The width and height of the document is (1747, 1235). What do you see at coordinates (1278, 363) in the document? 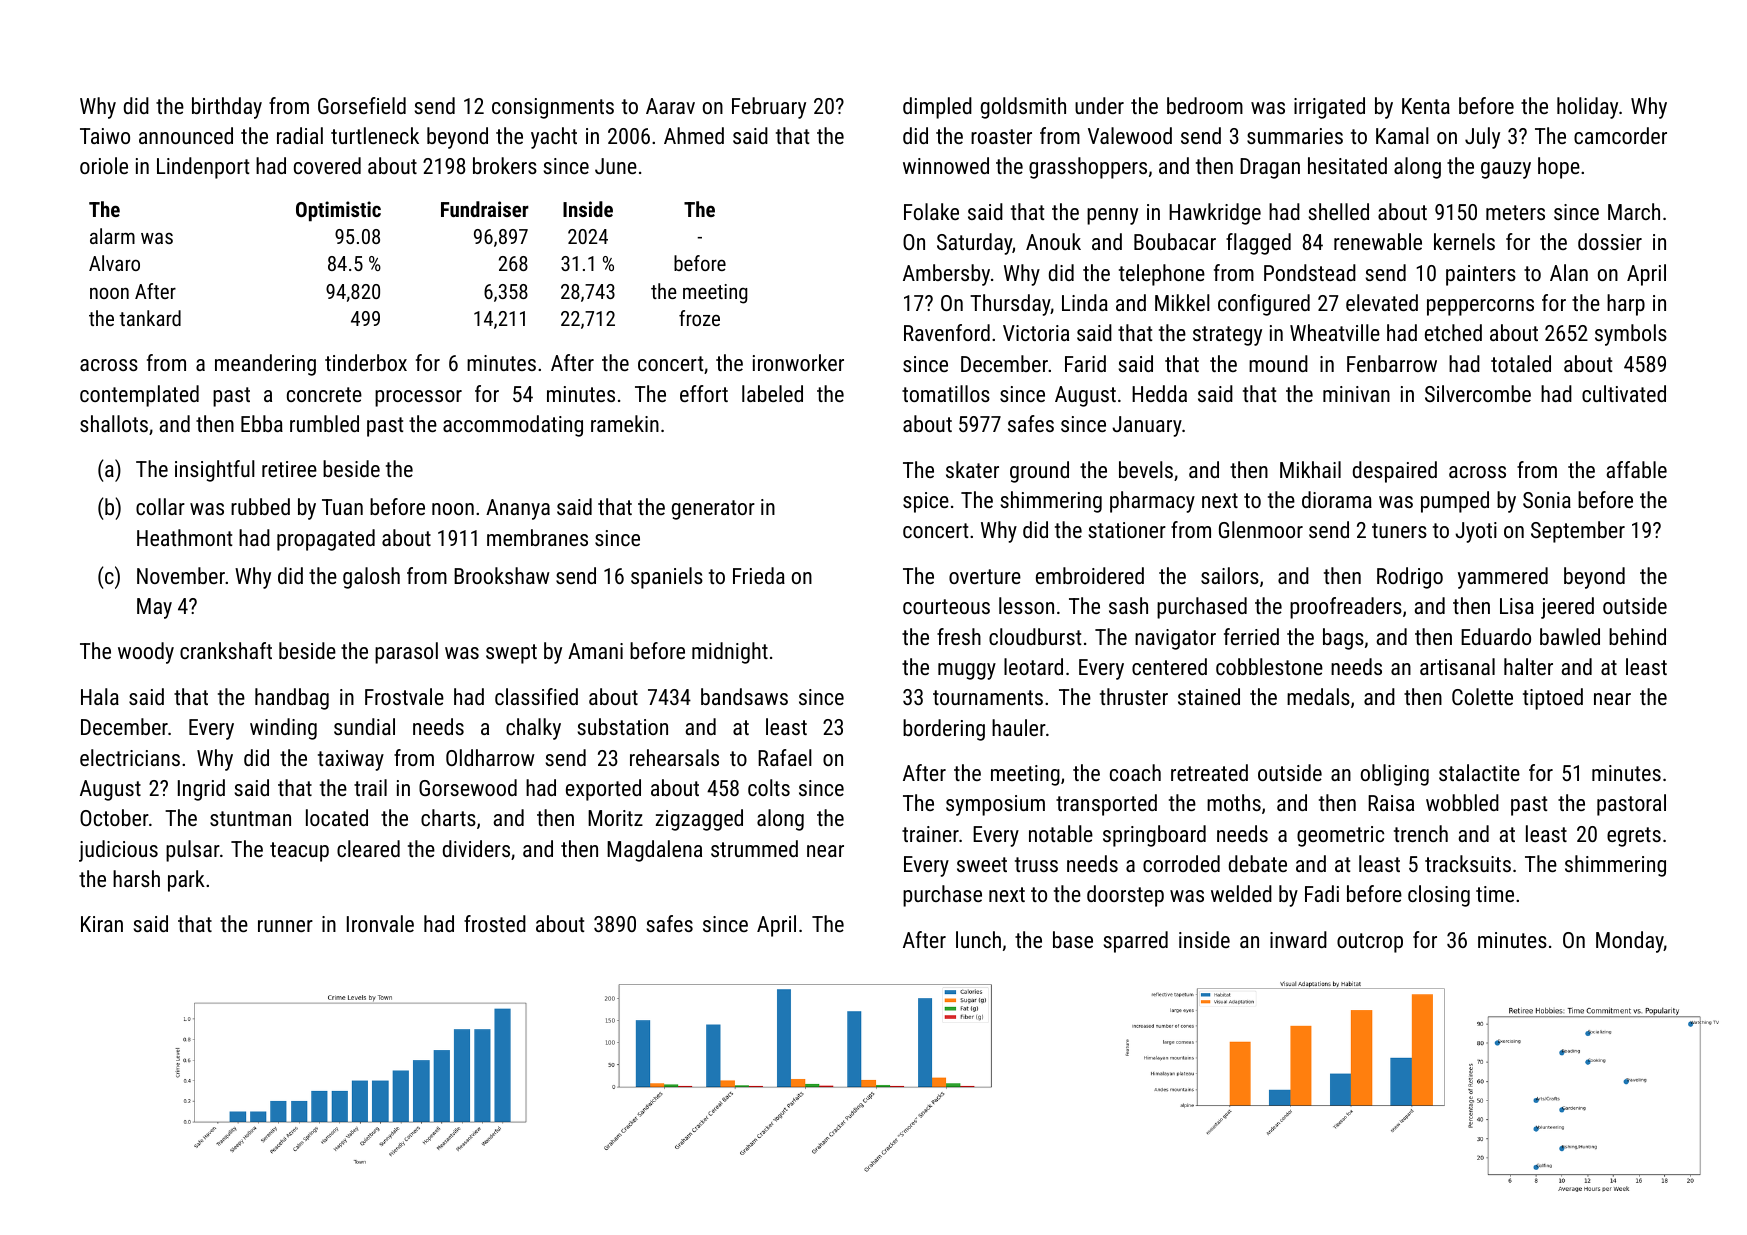
I see `mound` at bounding box center [1278, 363].
